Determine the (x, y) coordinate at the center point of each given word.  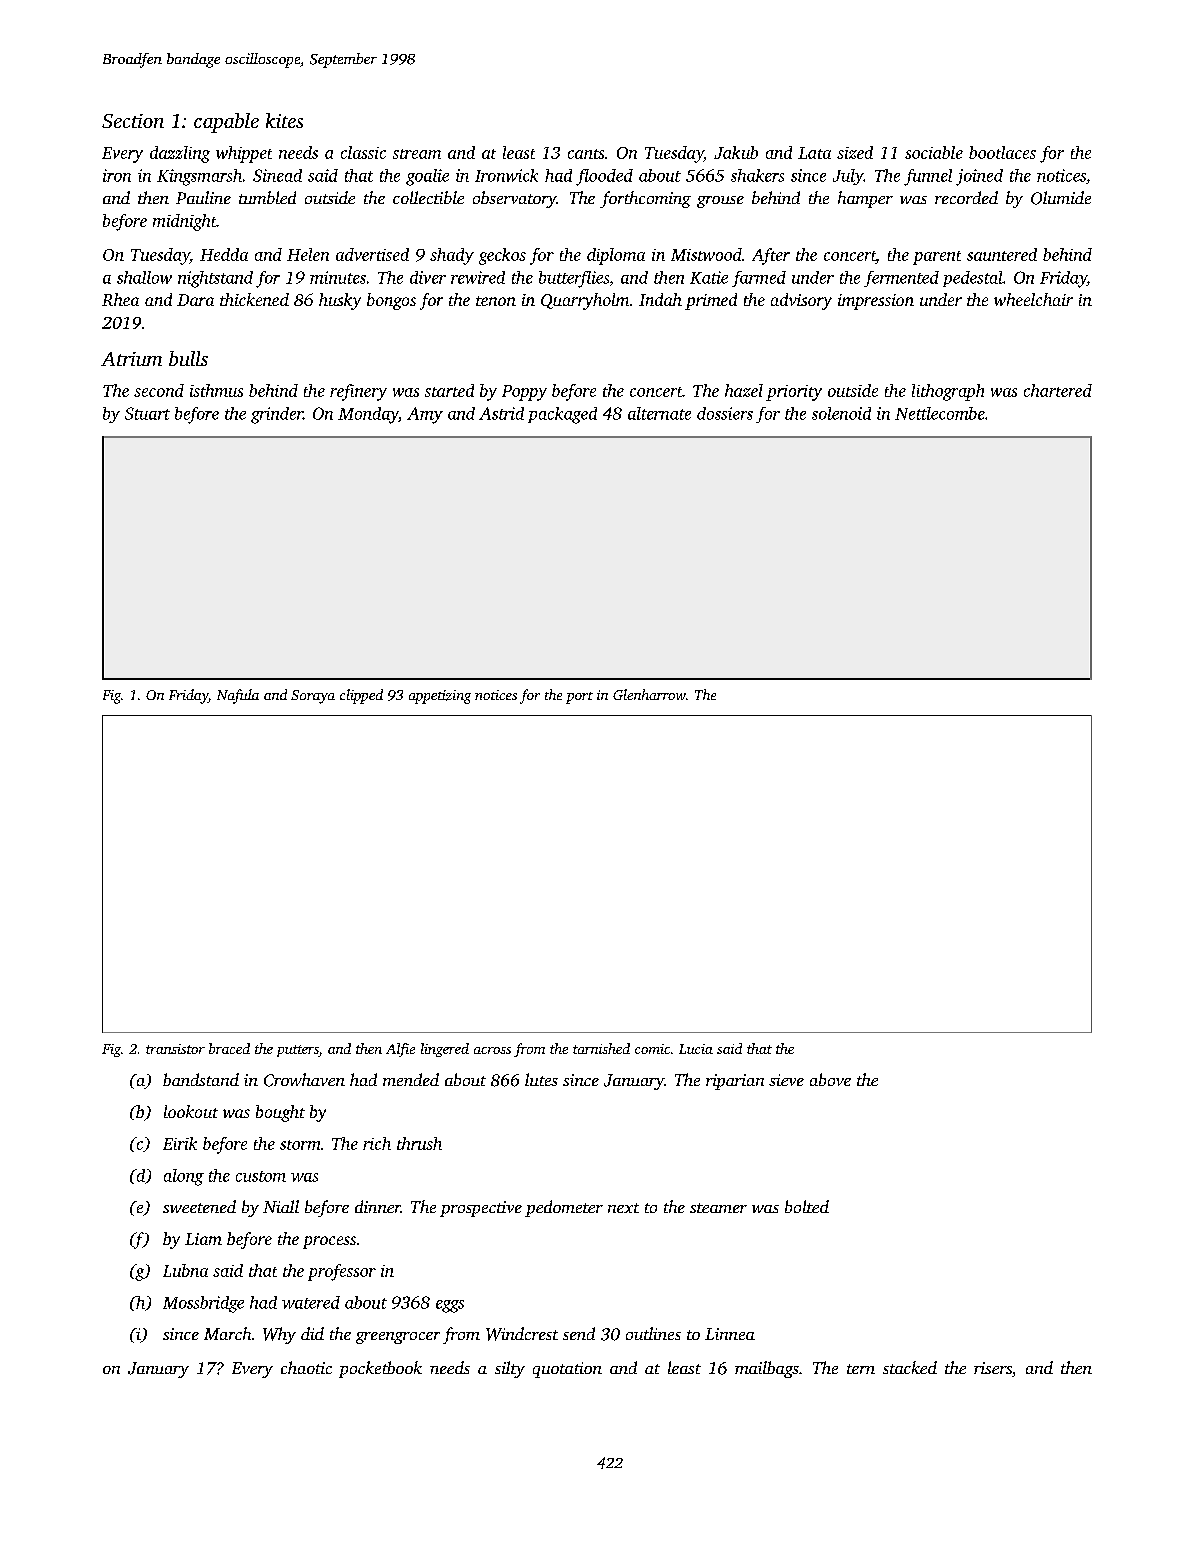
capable (226, 123)
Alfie (400, 1050)
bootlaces (1002, 152)
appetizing (440, 697)
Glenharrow (649, 694)
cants (586, 154)
